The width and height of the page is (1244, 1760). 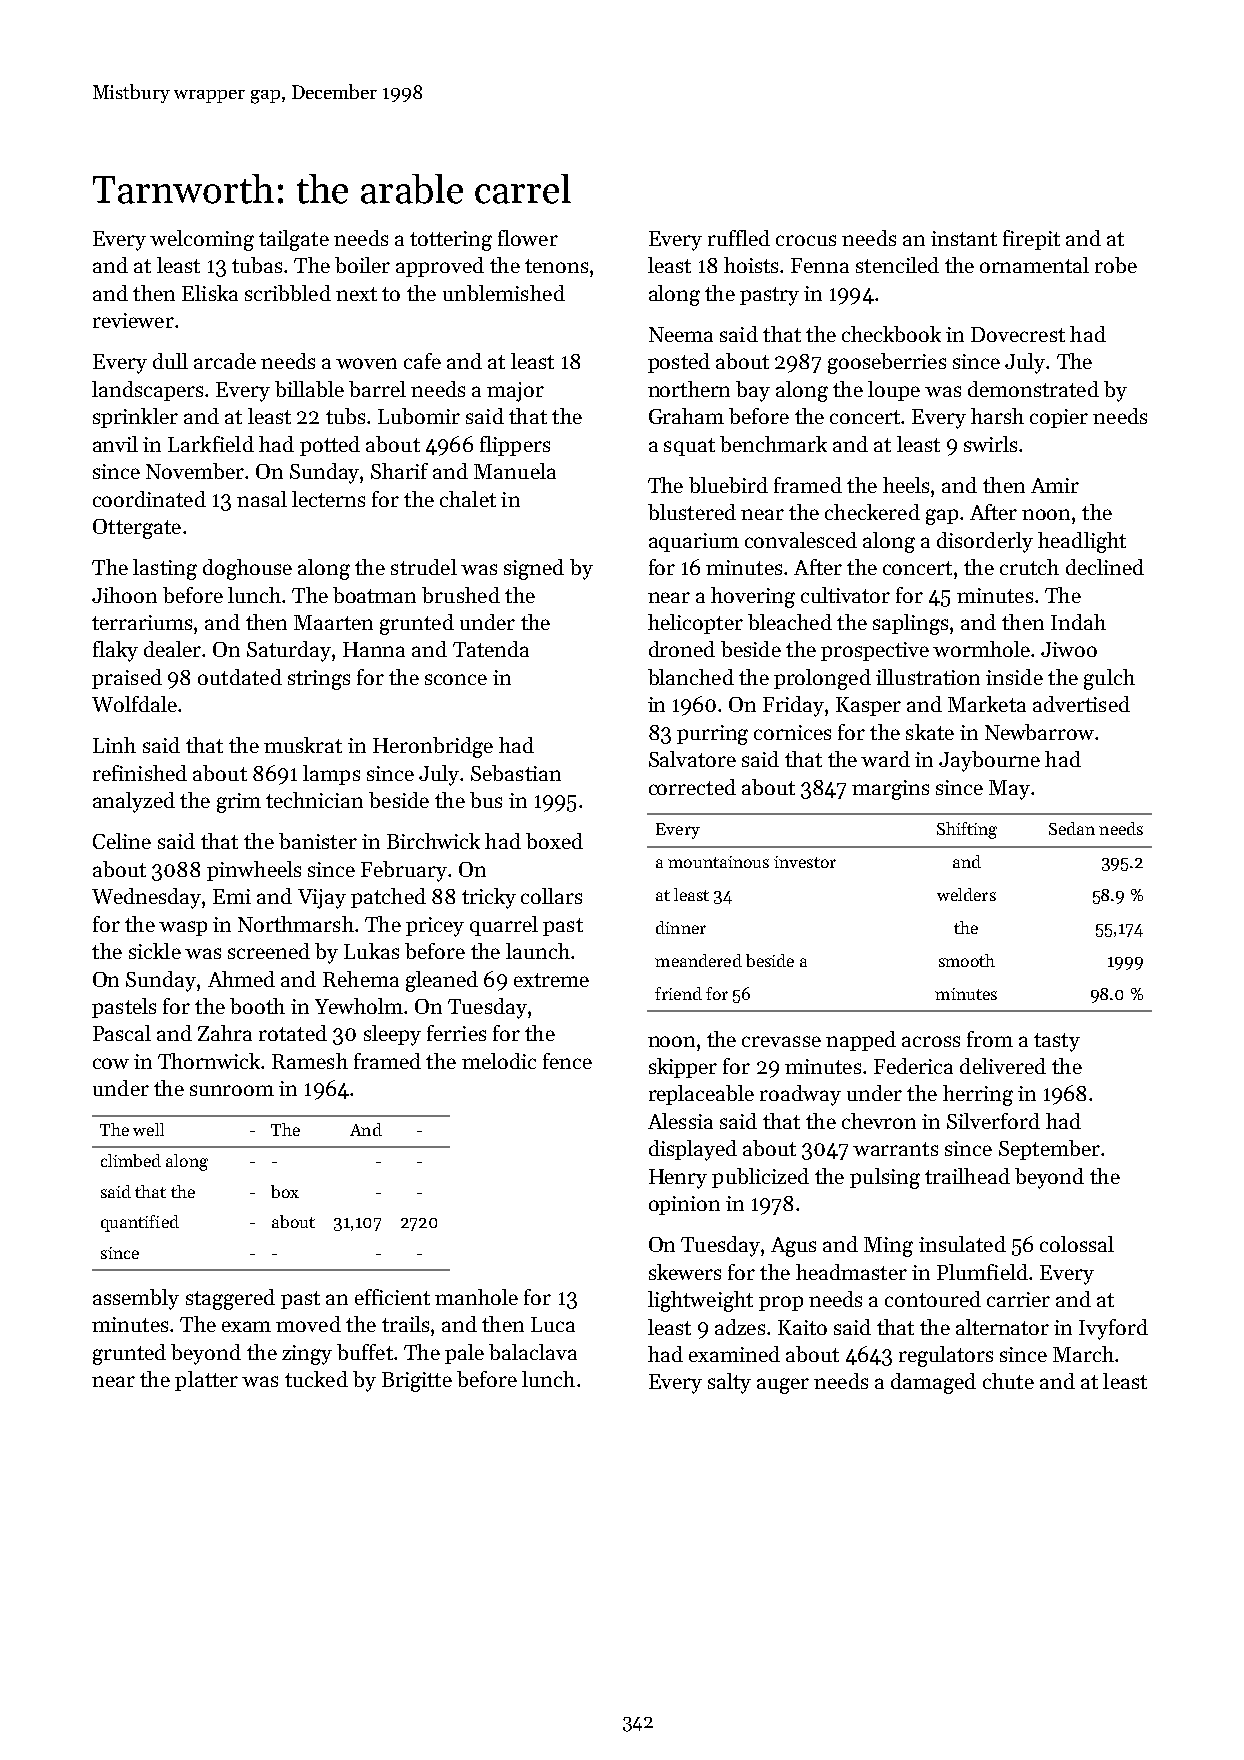 I want to click on bluebird, so click(x=728, y=485).
